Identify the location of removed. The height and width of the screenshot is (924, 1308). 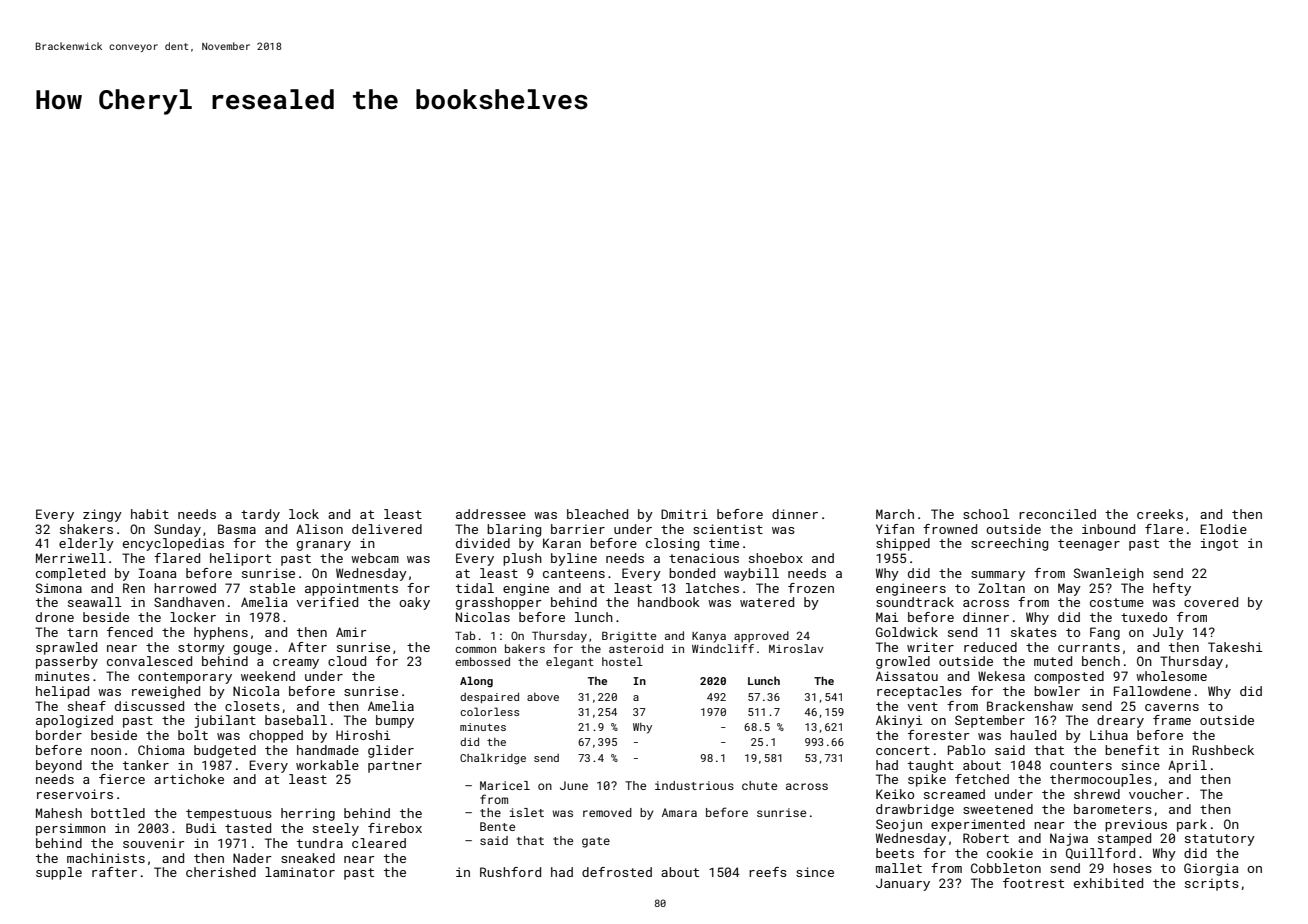
(607, 812).
